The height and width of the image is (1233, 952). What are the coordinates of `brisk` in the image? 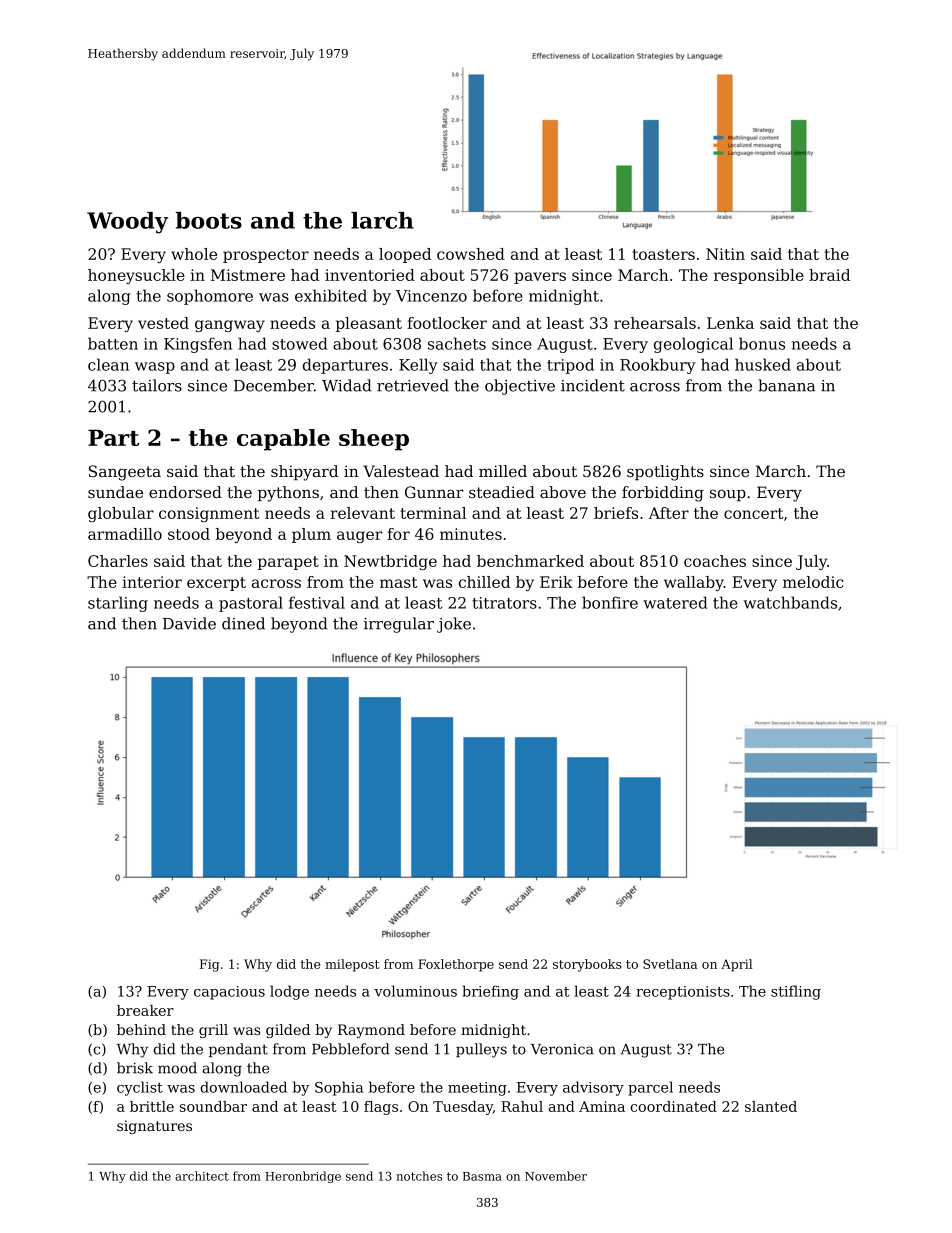 It's located at (135, 1068).
